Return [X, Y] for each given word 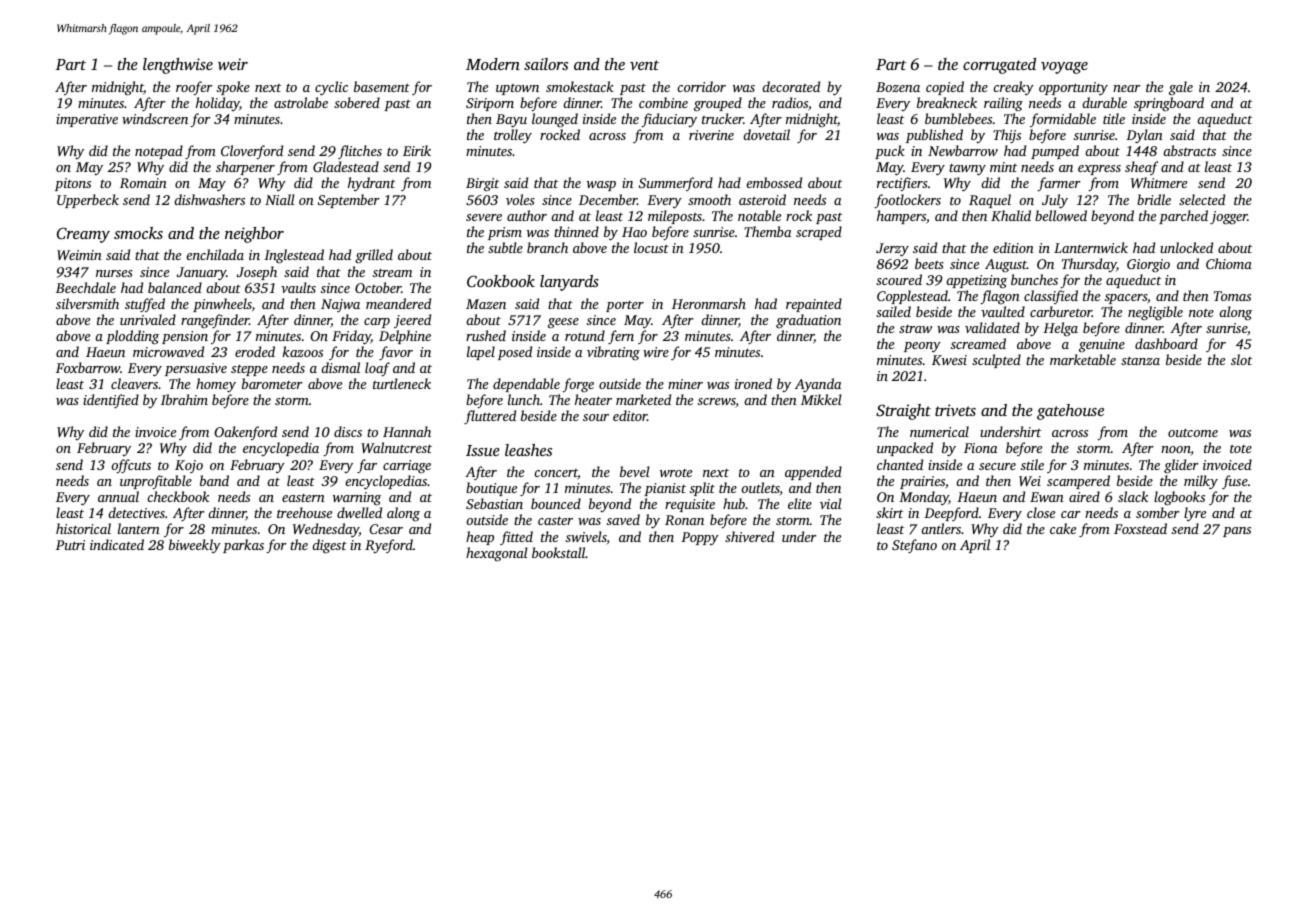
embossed [774, 182]
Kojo [189, 466]
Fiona [980, 448]
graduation [808, 321]
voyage [1064, 68]
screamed [978, 343]
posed [515, 353]
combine [663, 102]
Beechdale [86, 287]
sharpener [245, 168]
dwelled [359, 512]
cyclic [331, 88]
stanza [1140, 360]
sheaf [1141, 168]
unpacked [905, 449]
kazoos [303, 351]
